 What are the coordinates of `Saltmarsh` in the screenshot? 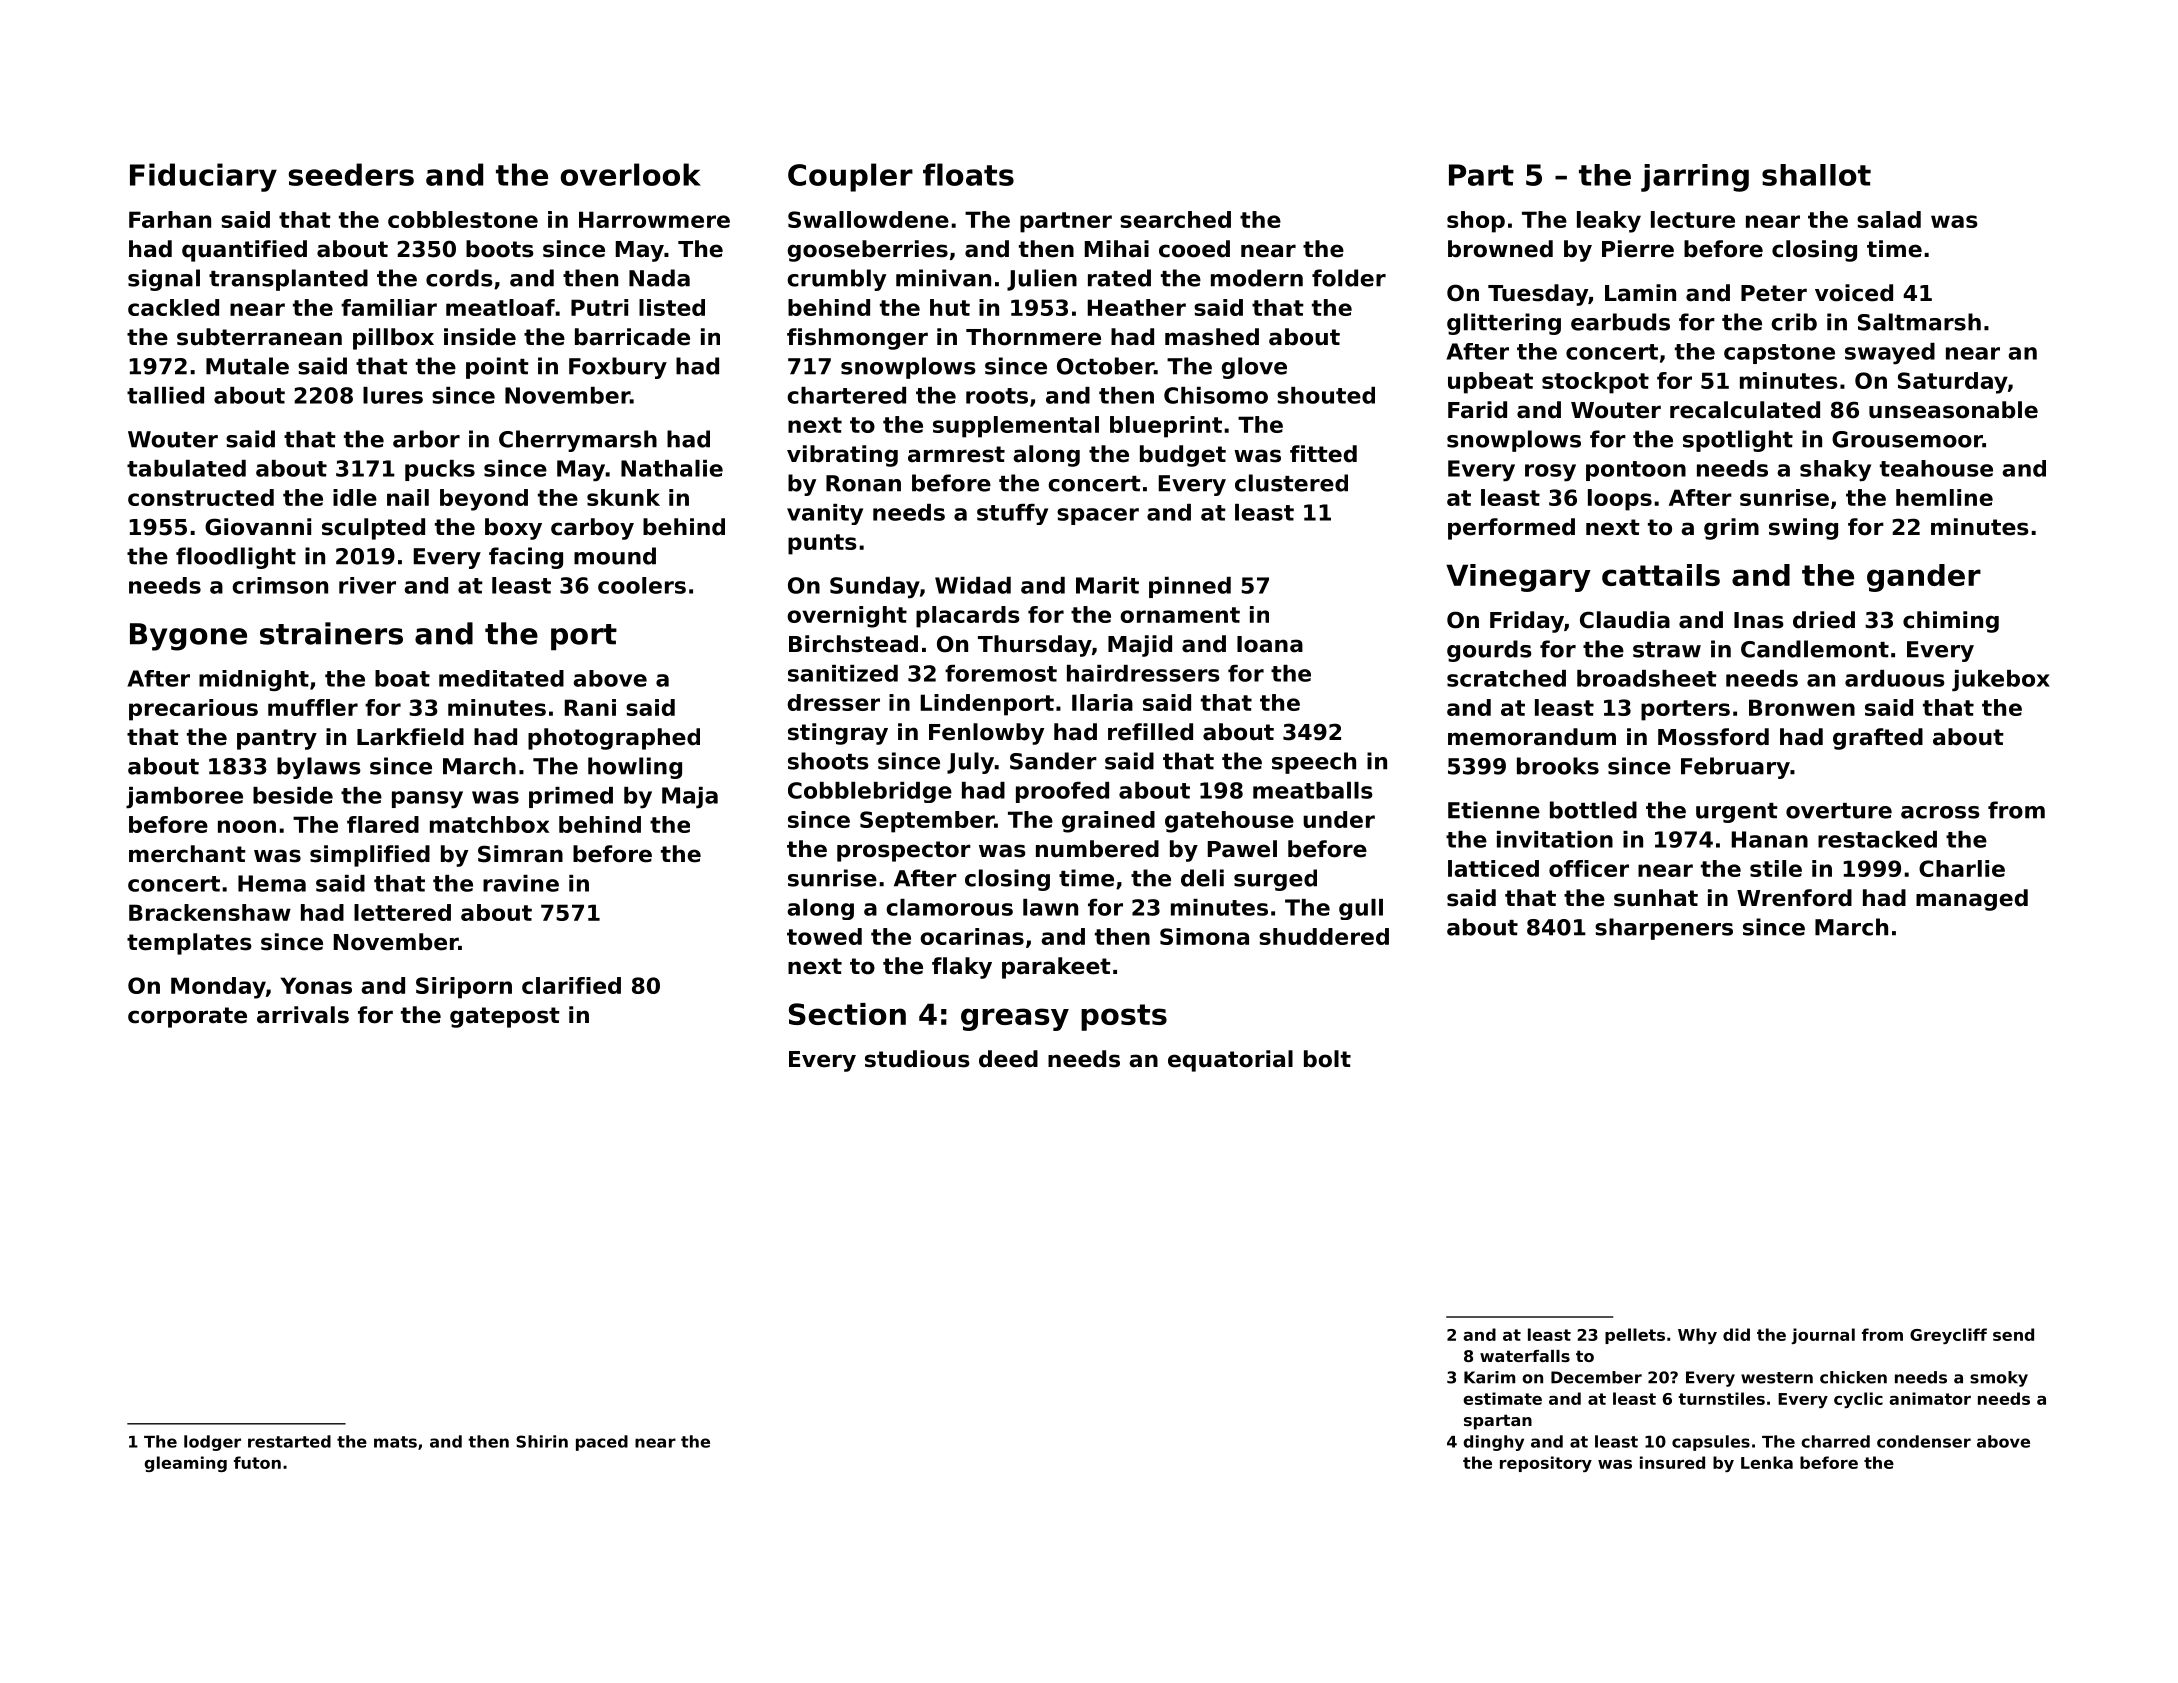 It's located at (1919, 322).
